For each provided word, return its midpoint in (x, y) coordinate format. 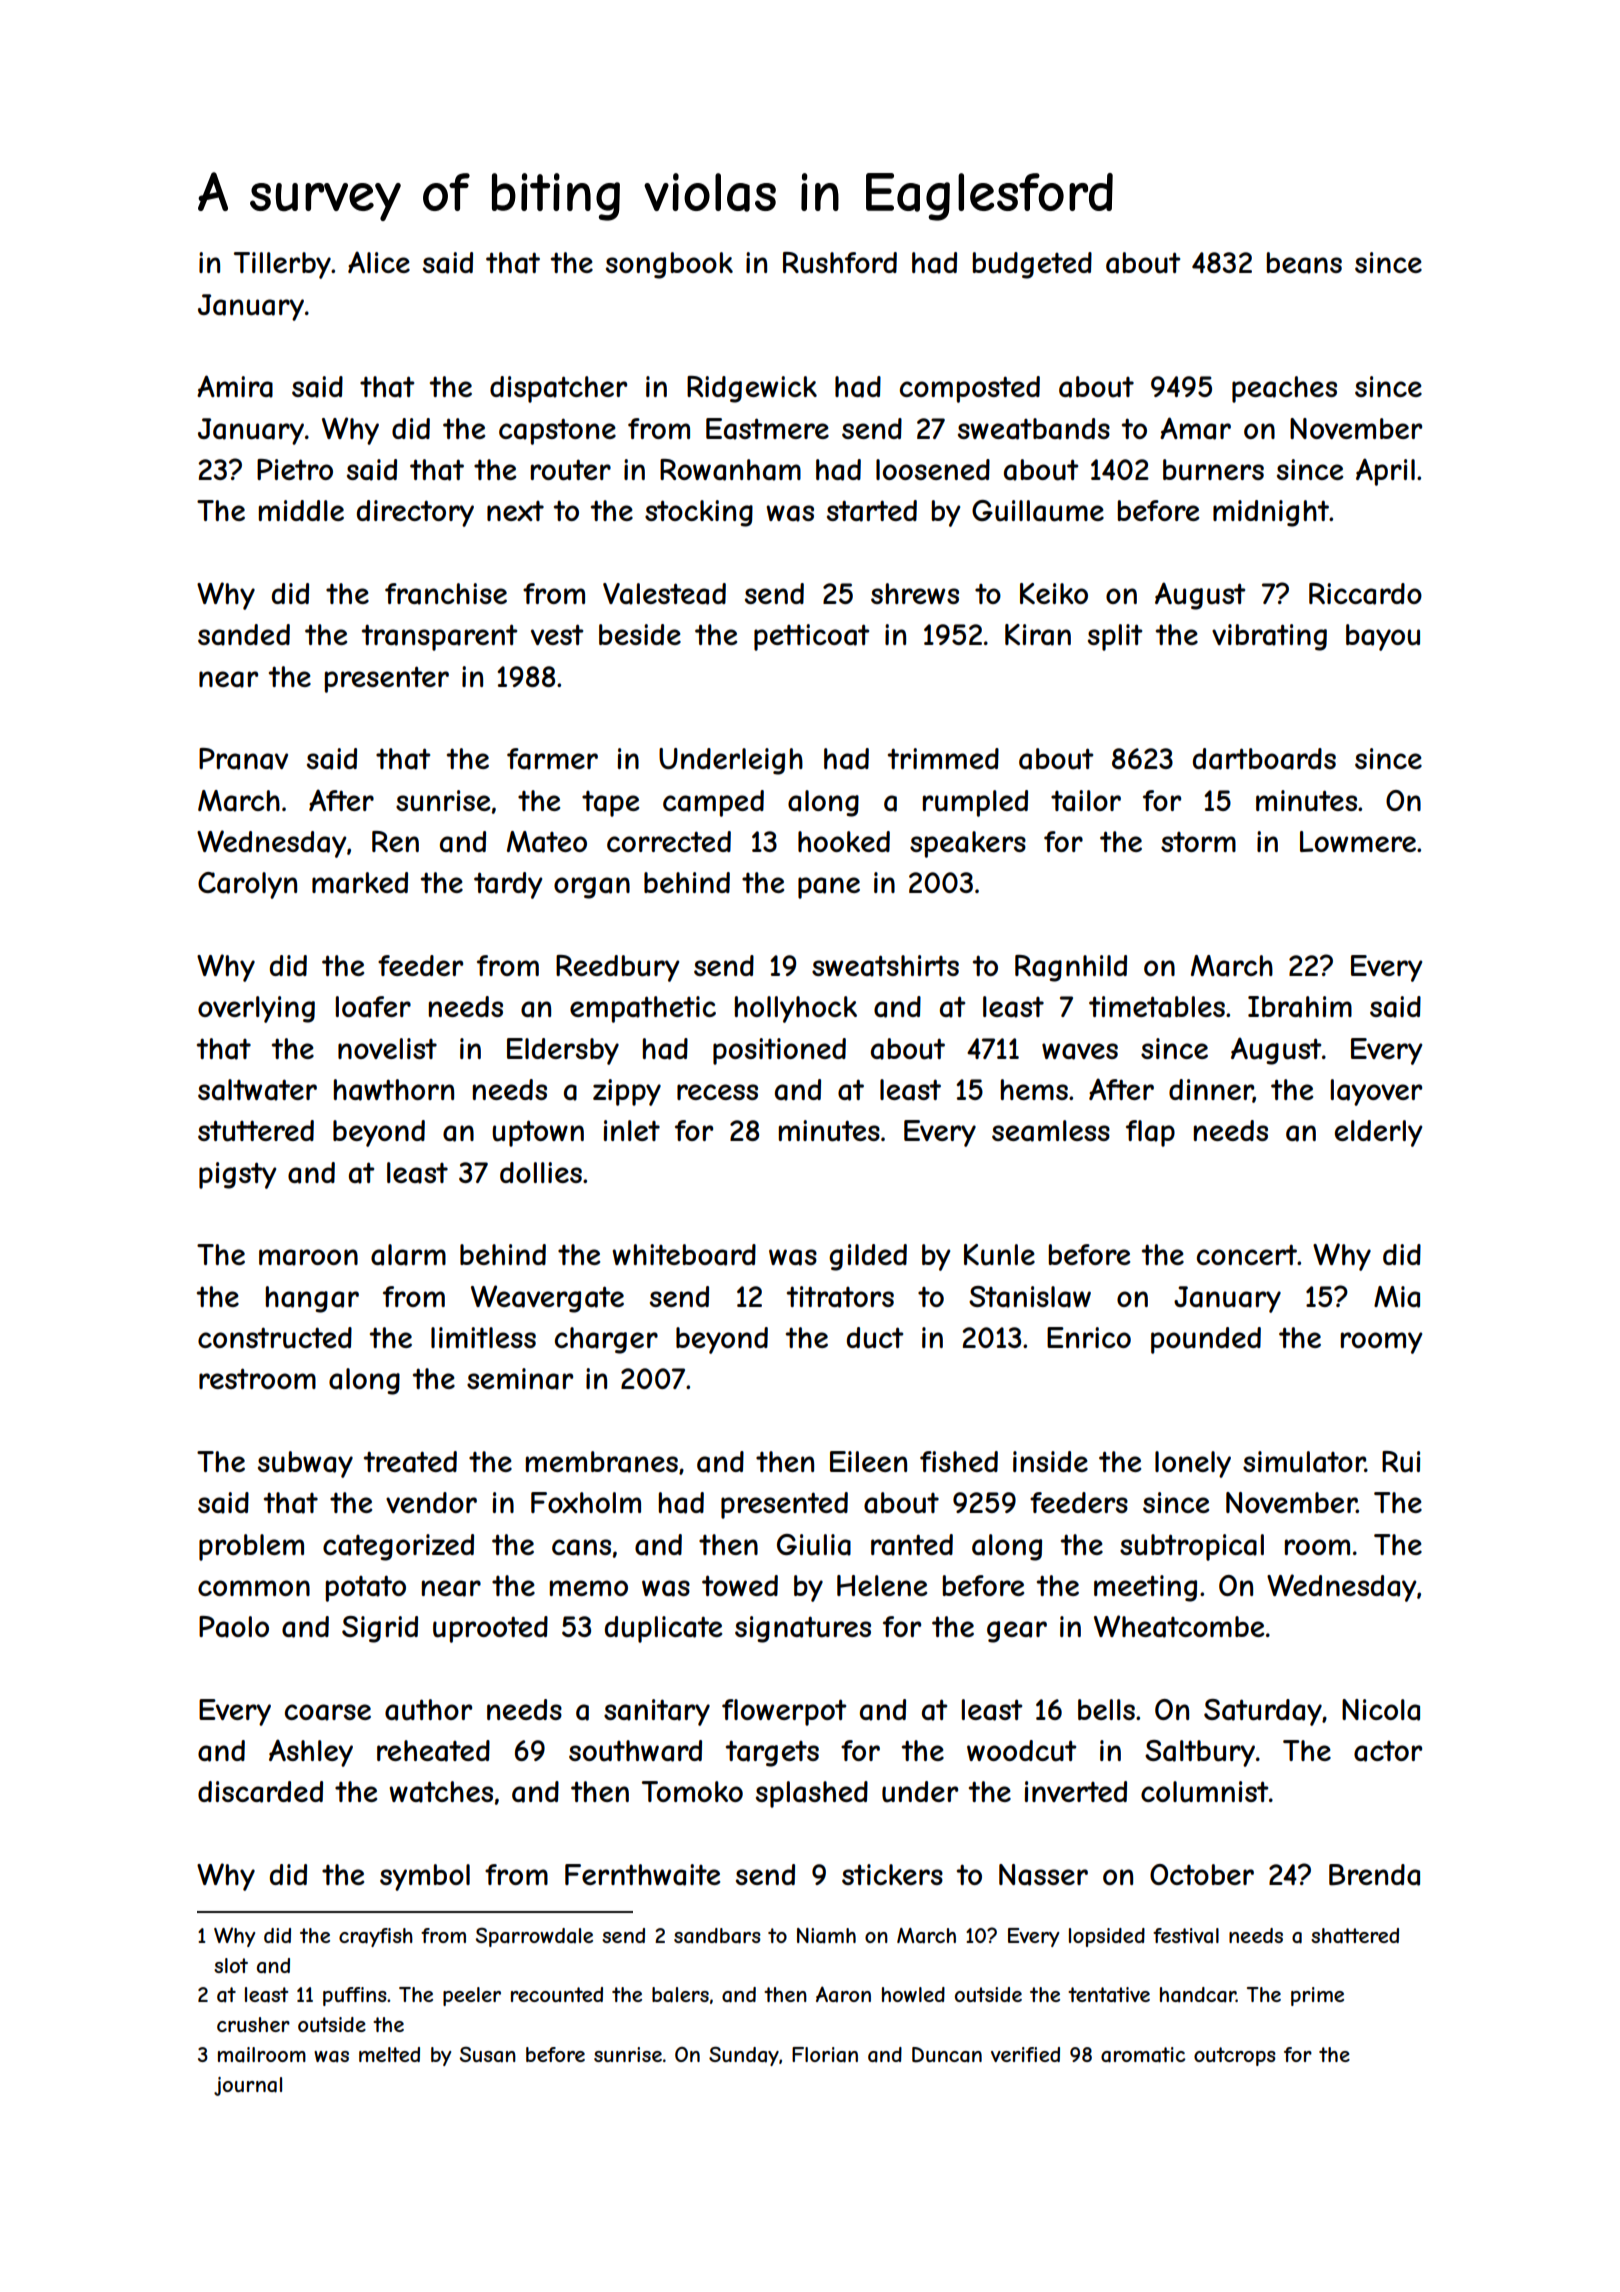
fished (959, 1461)
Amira (235, 386)
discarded (260, 1792)
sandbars (717, 1936)
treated (410, 1462)
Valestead (664, 594)
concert (1247, 1254)
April (1385, 472)
